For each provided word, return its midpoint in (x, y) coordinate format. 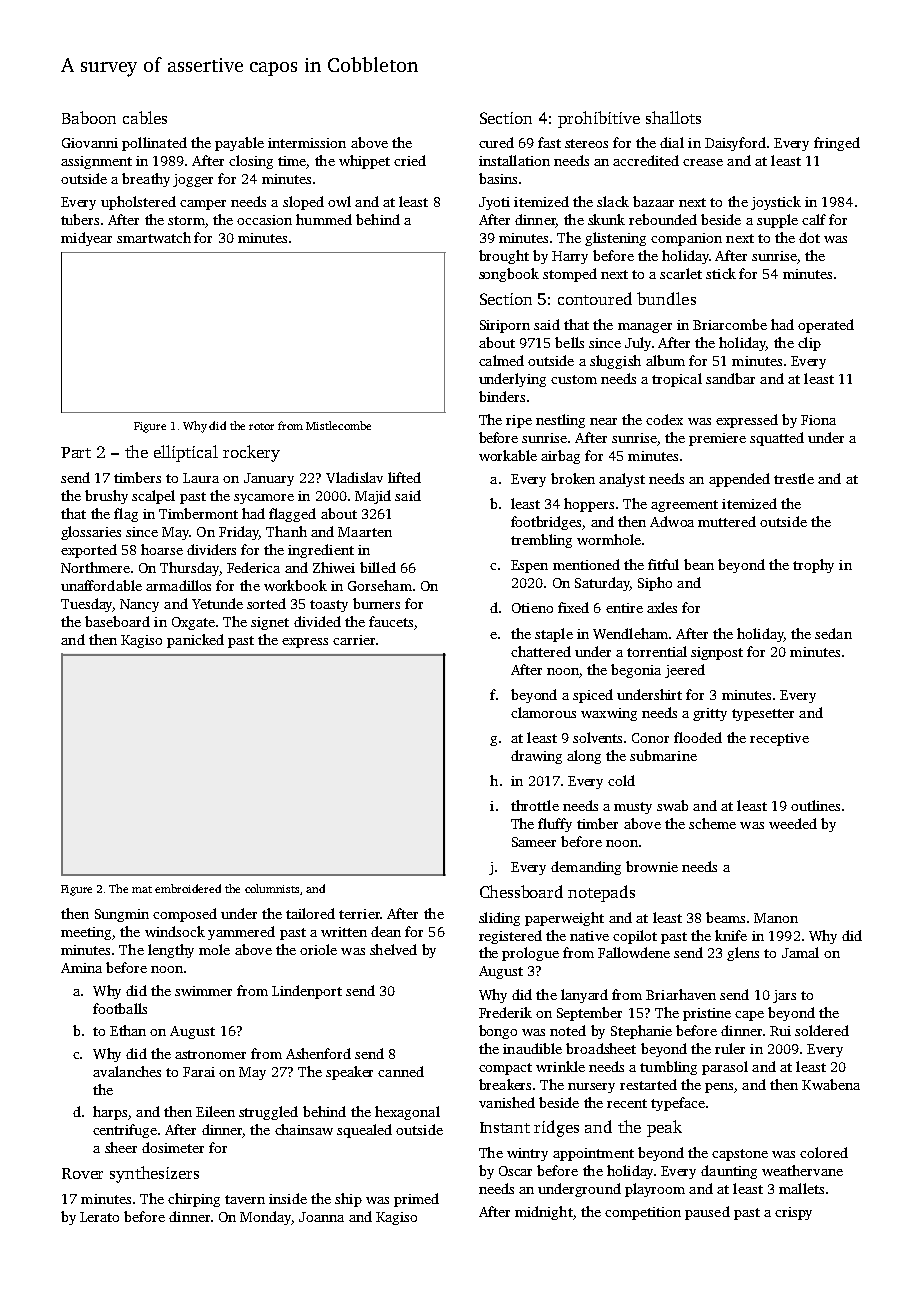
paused (707, 1213)
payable (239, 144)
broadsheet (601, 1048)
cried (410, 160)
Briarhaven (681, 994)
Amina (81, 968)
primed (416, 1200)
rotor (261, 426)
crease (703, 162)
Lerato (99, 1217)
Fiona (818, 420)
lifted (404, 477)
